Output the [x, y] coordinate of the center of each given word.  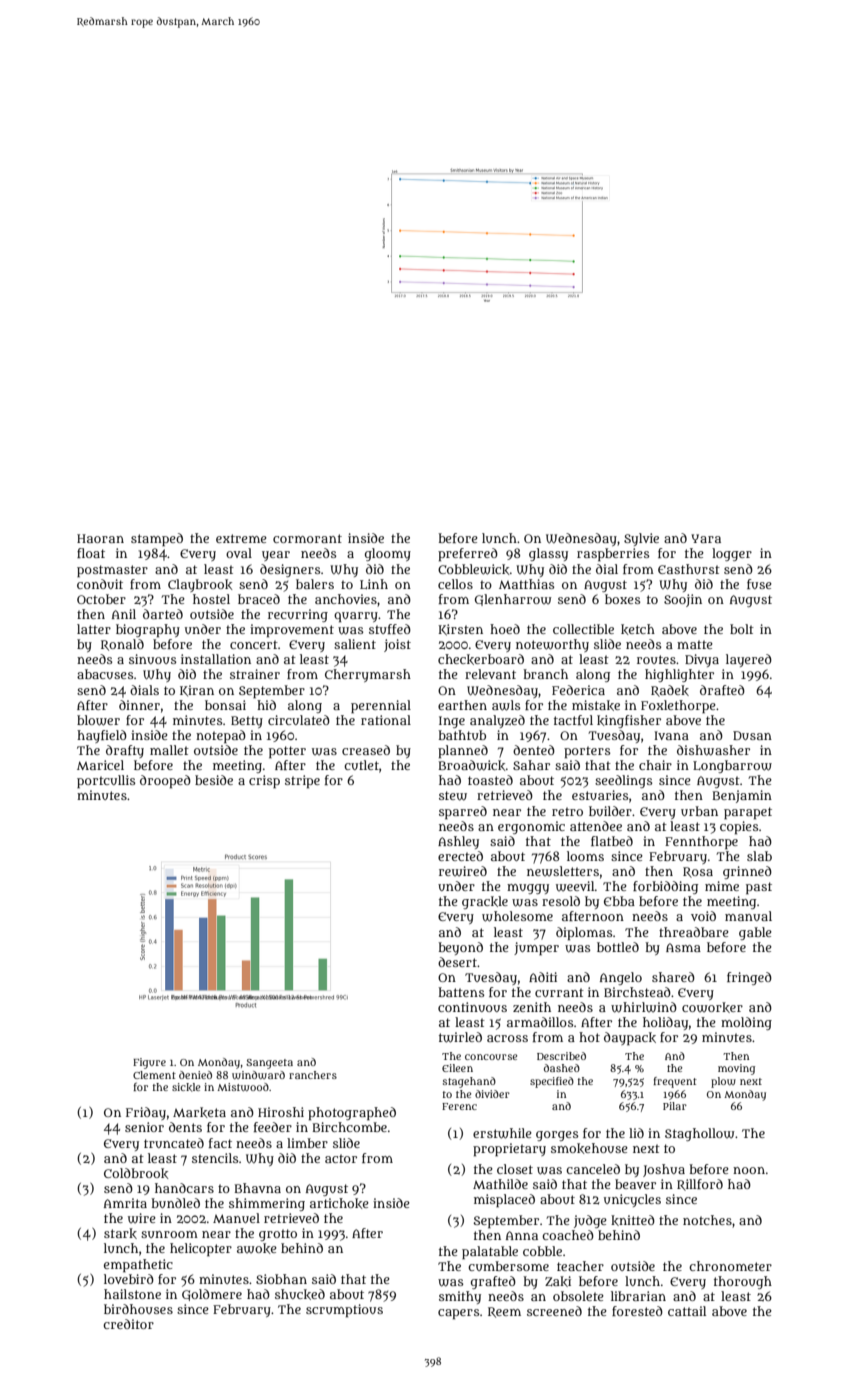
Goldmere [212, 1295]
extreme [241, 538]
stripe [302, 781]
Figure [149, 1063]
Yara [706, 538]
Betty [247, 722]
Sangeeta [269, 1064]
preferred [468, 554]
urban [699, 811]
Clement [154, 1075]
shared [673, 977]
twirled [460, 1037]
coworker [712, 1007]
